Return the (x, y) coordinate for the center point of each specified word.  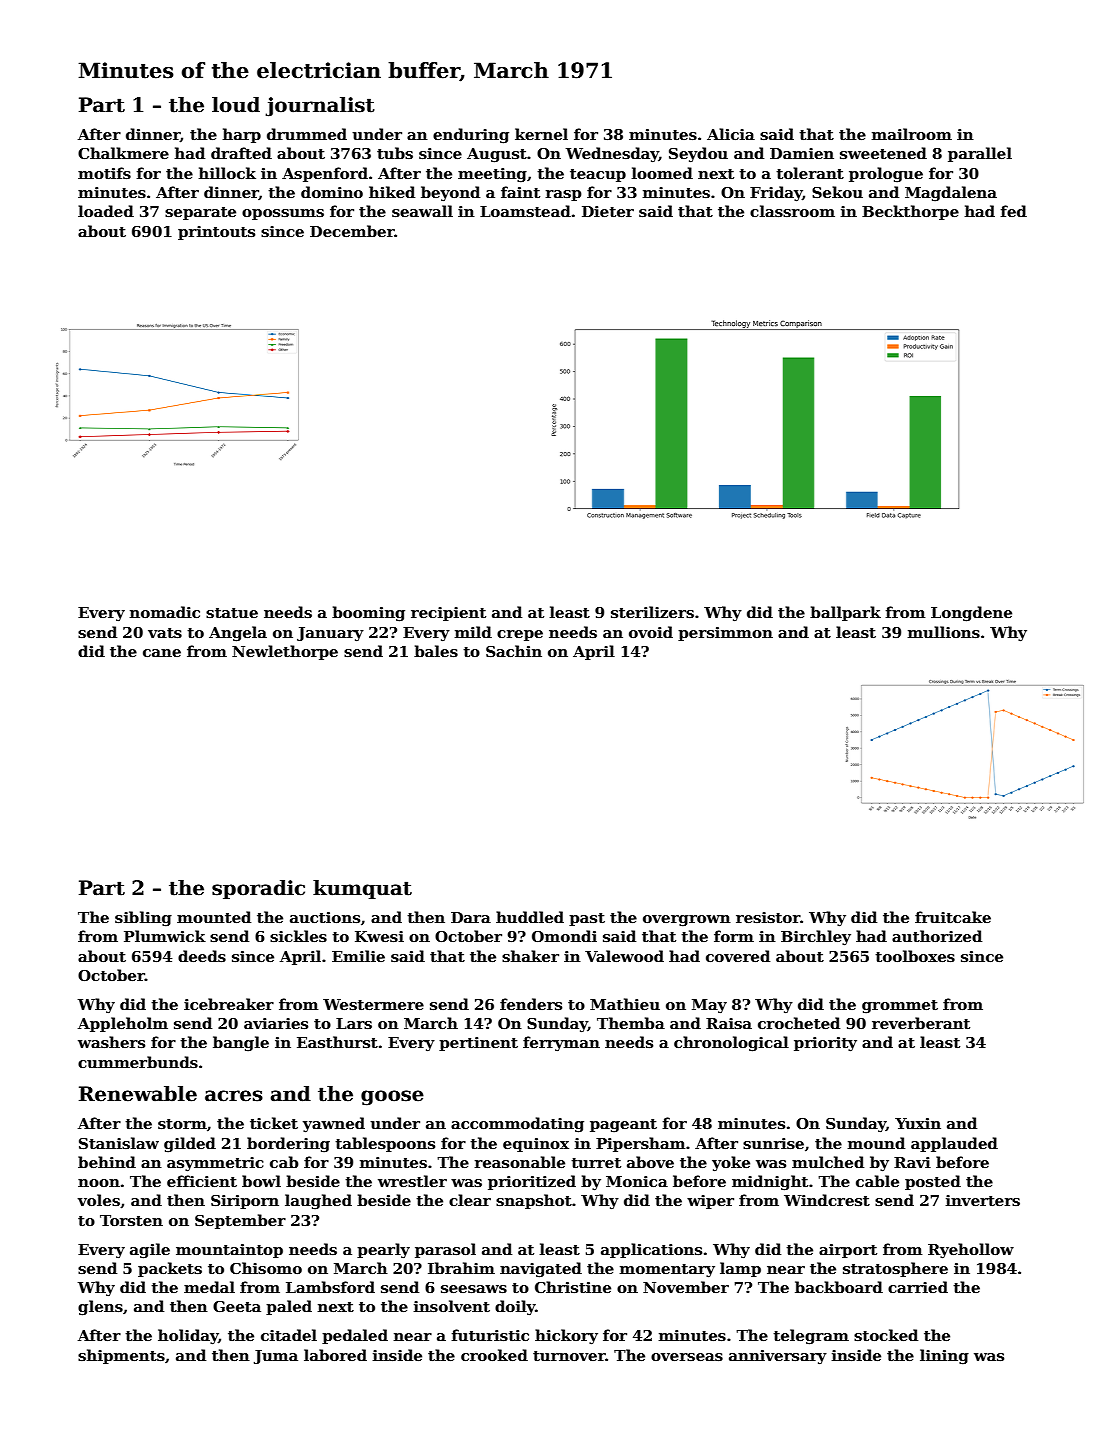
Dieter (608, 211)
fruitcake (953, 917)
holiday (188, 1337)
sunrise (773, 1143)
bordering (288, 1145)
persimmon (725, 634)
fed (1014, 211)
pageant (623, 1126)
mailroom (912, 134)
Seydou (698, 154)
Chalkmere (123, 153)
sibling (143, 919)
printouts (216, 233)
